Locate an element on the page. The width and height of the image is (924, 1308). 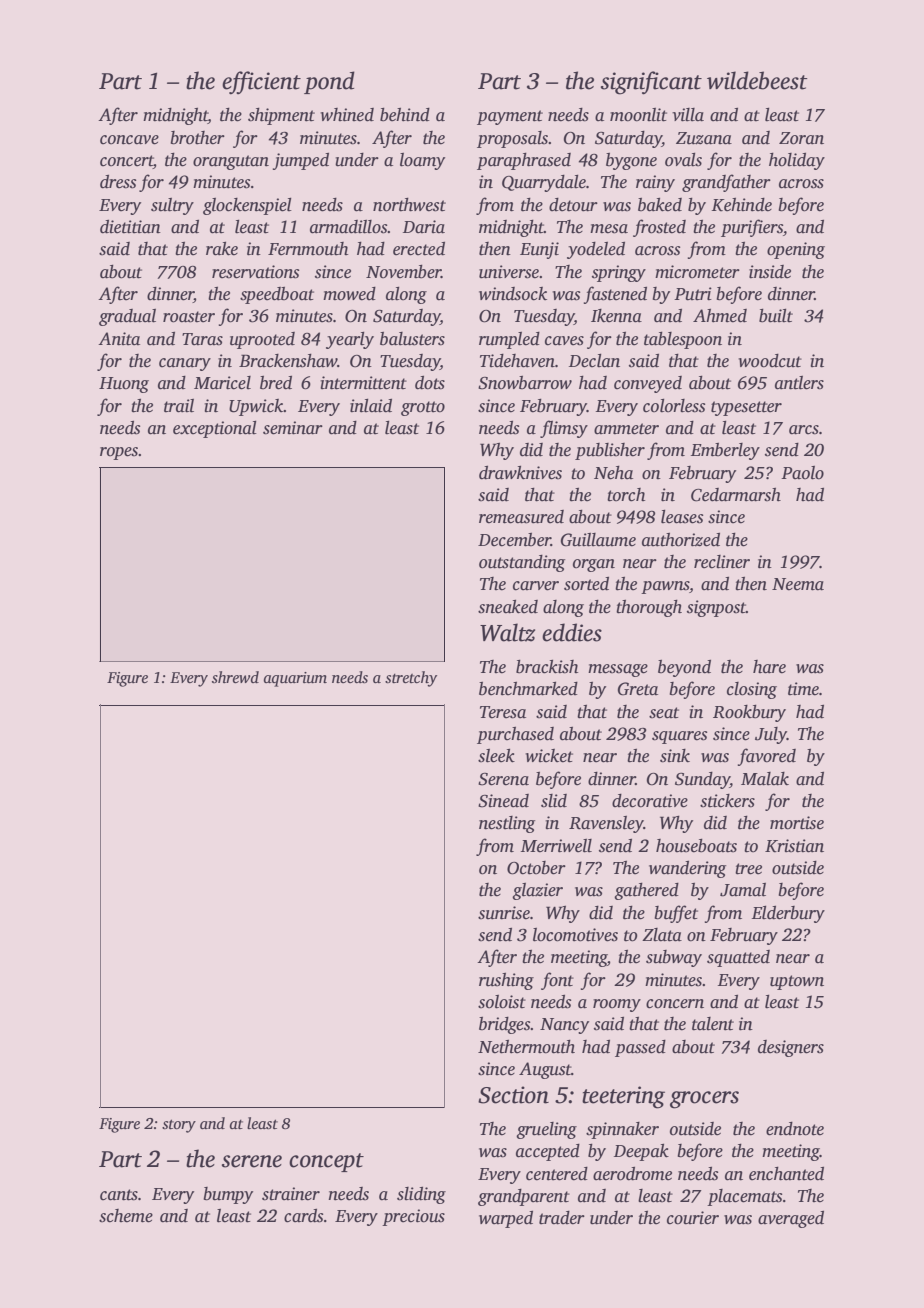
ammeter is located at coordinates (626, 429).
